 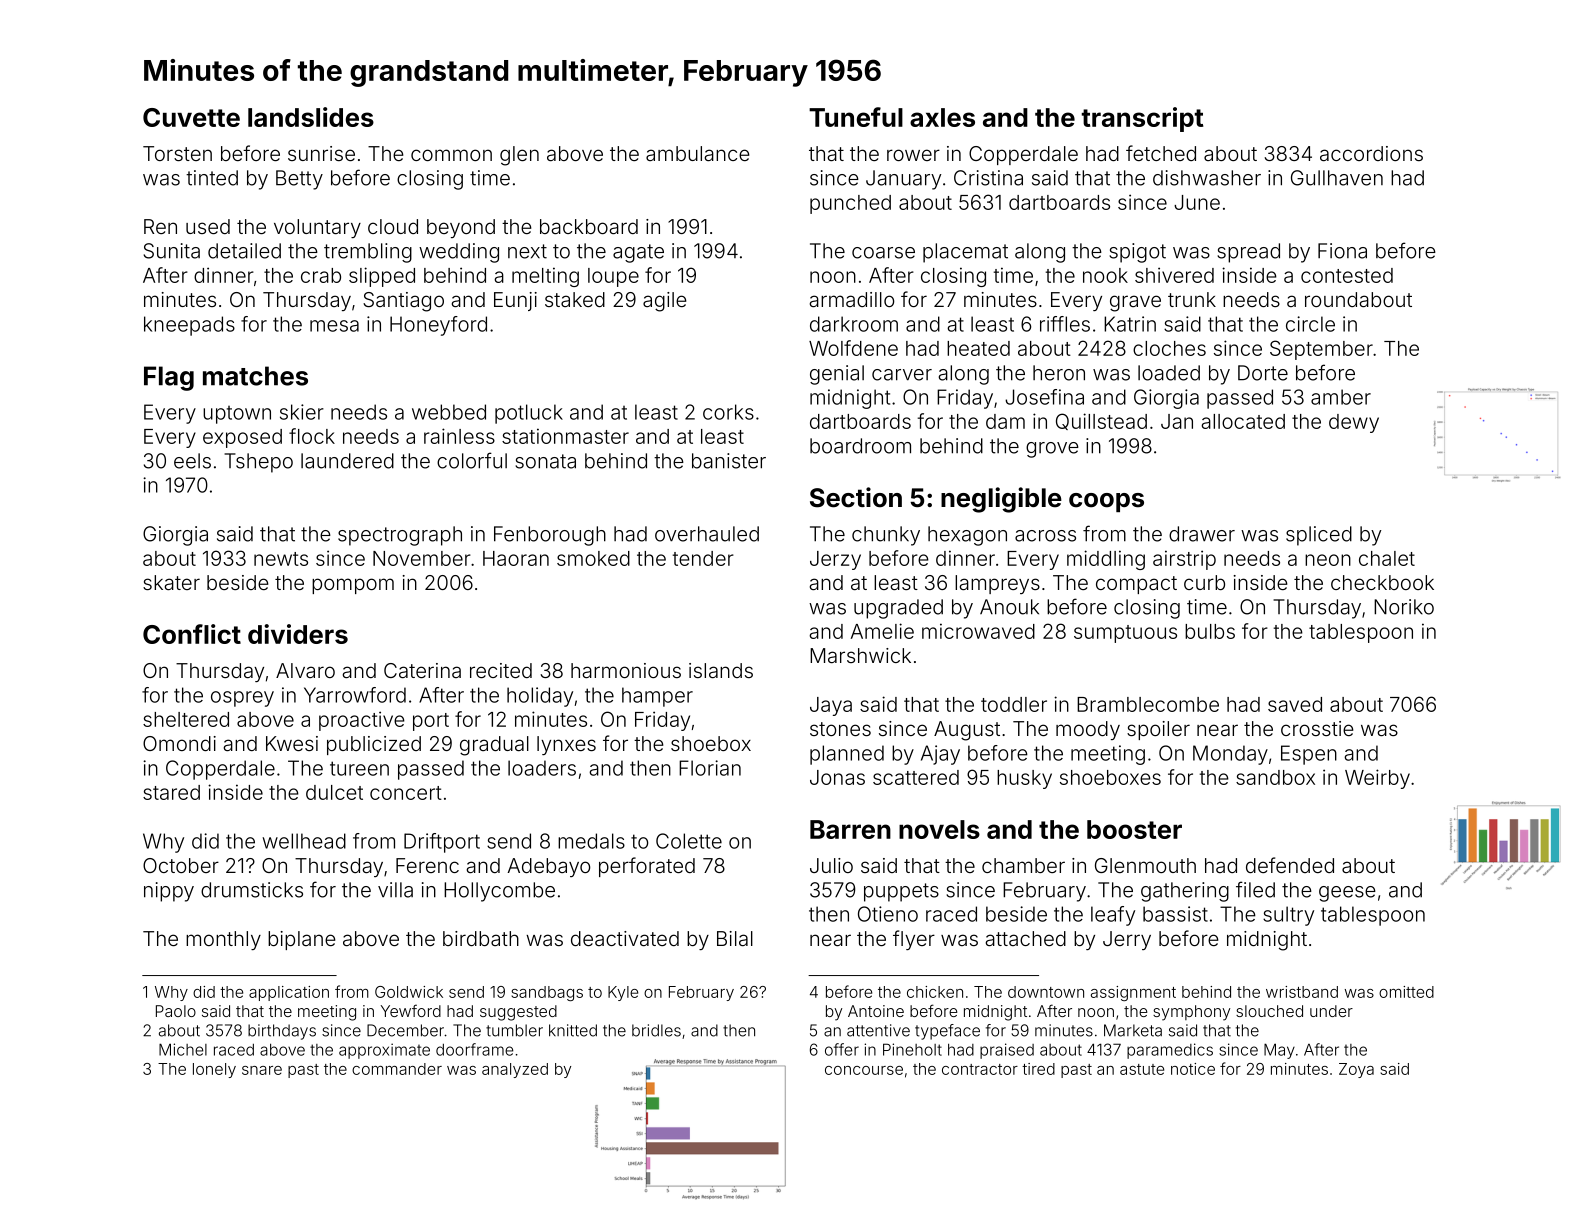 What do you see at coordinates (515, 1070) in the document?
I see `analyzed` at bounding box center [515, 1070].
